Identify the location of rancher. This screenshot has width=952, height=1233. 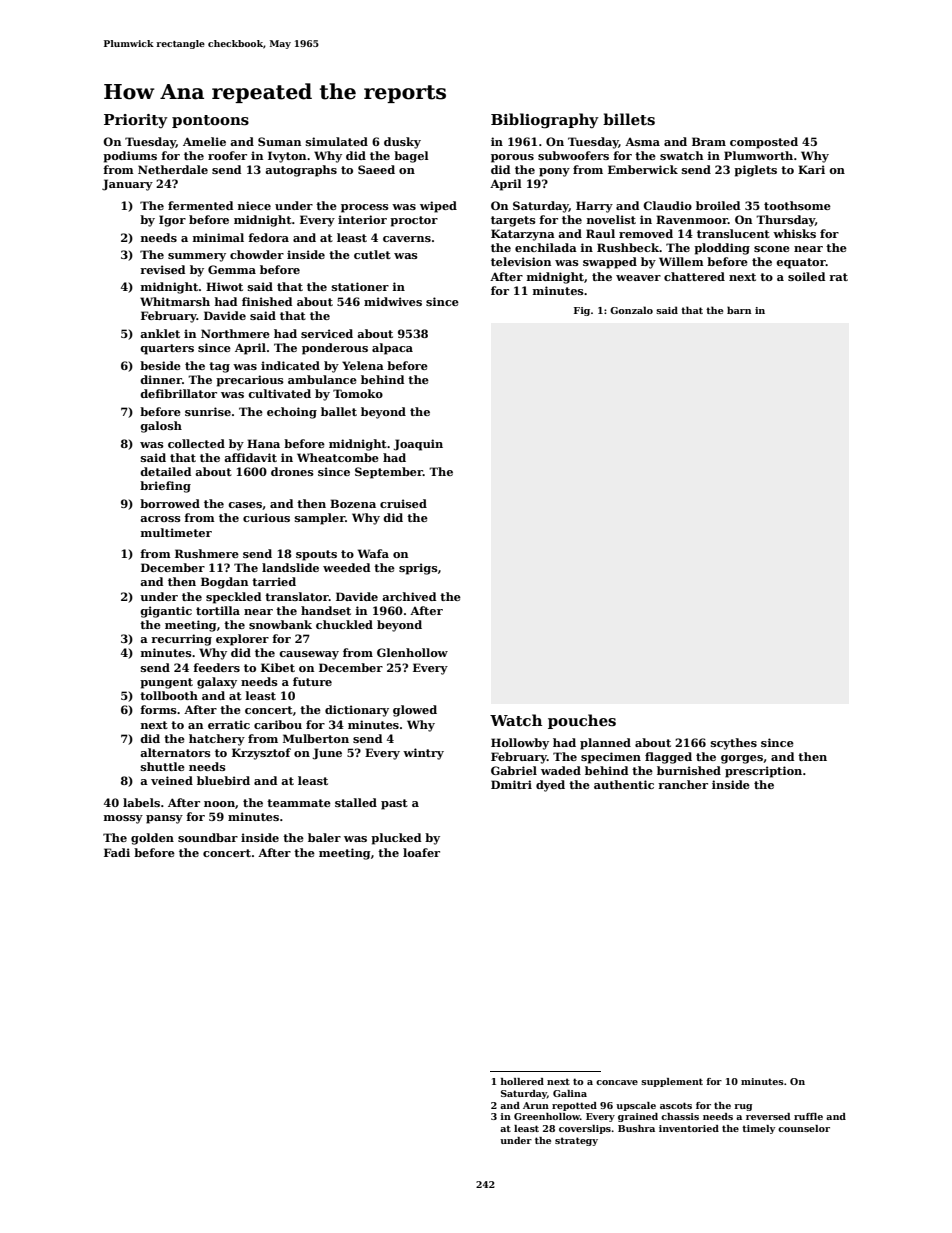
(683, 784).
